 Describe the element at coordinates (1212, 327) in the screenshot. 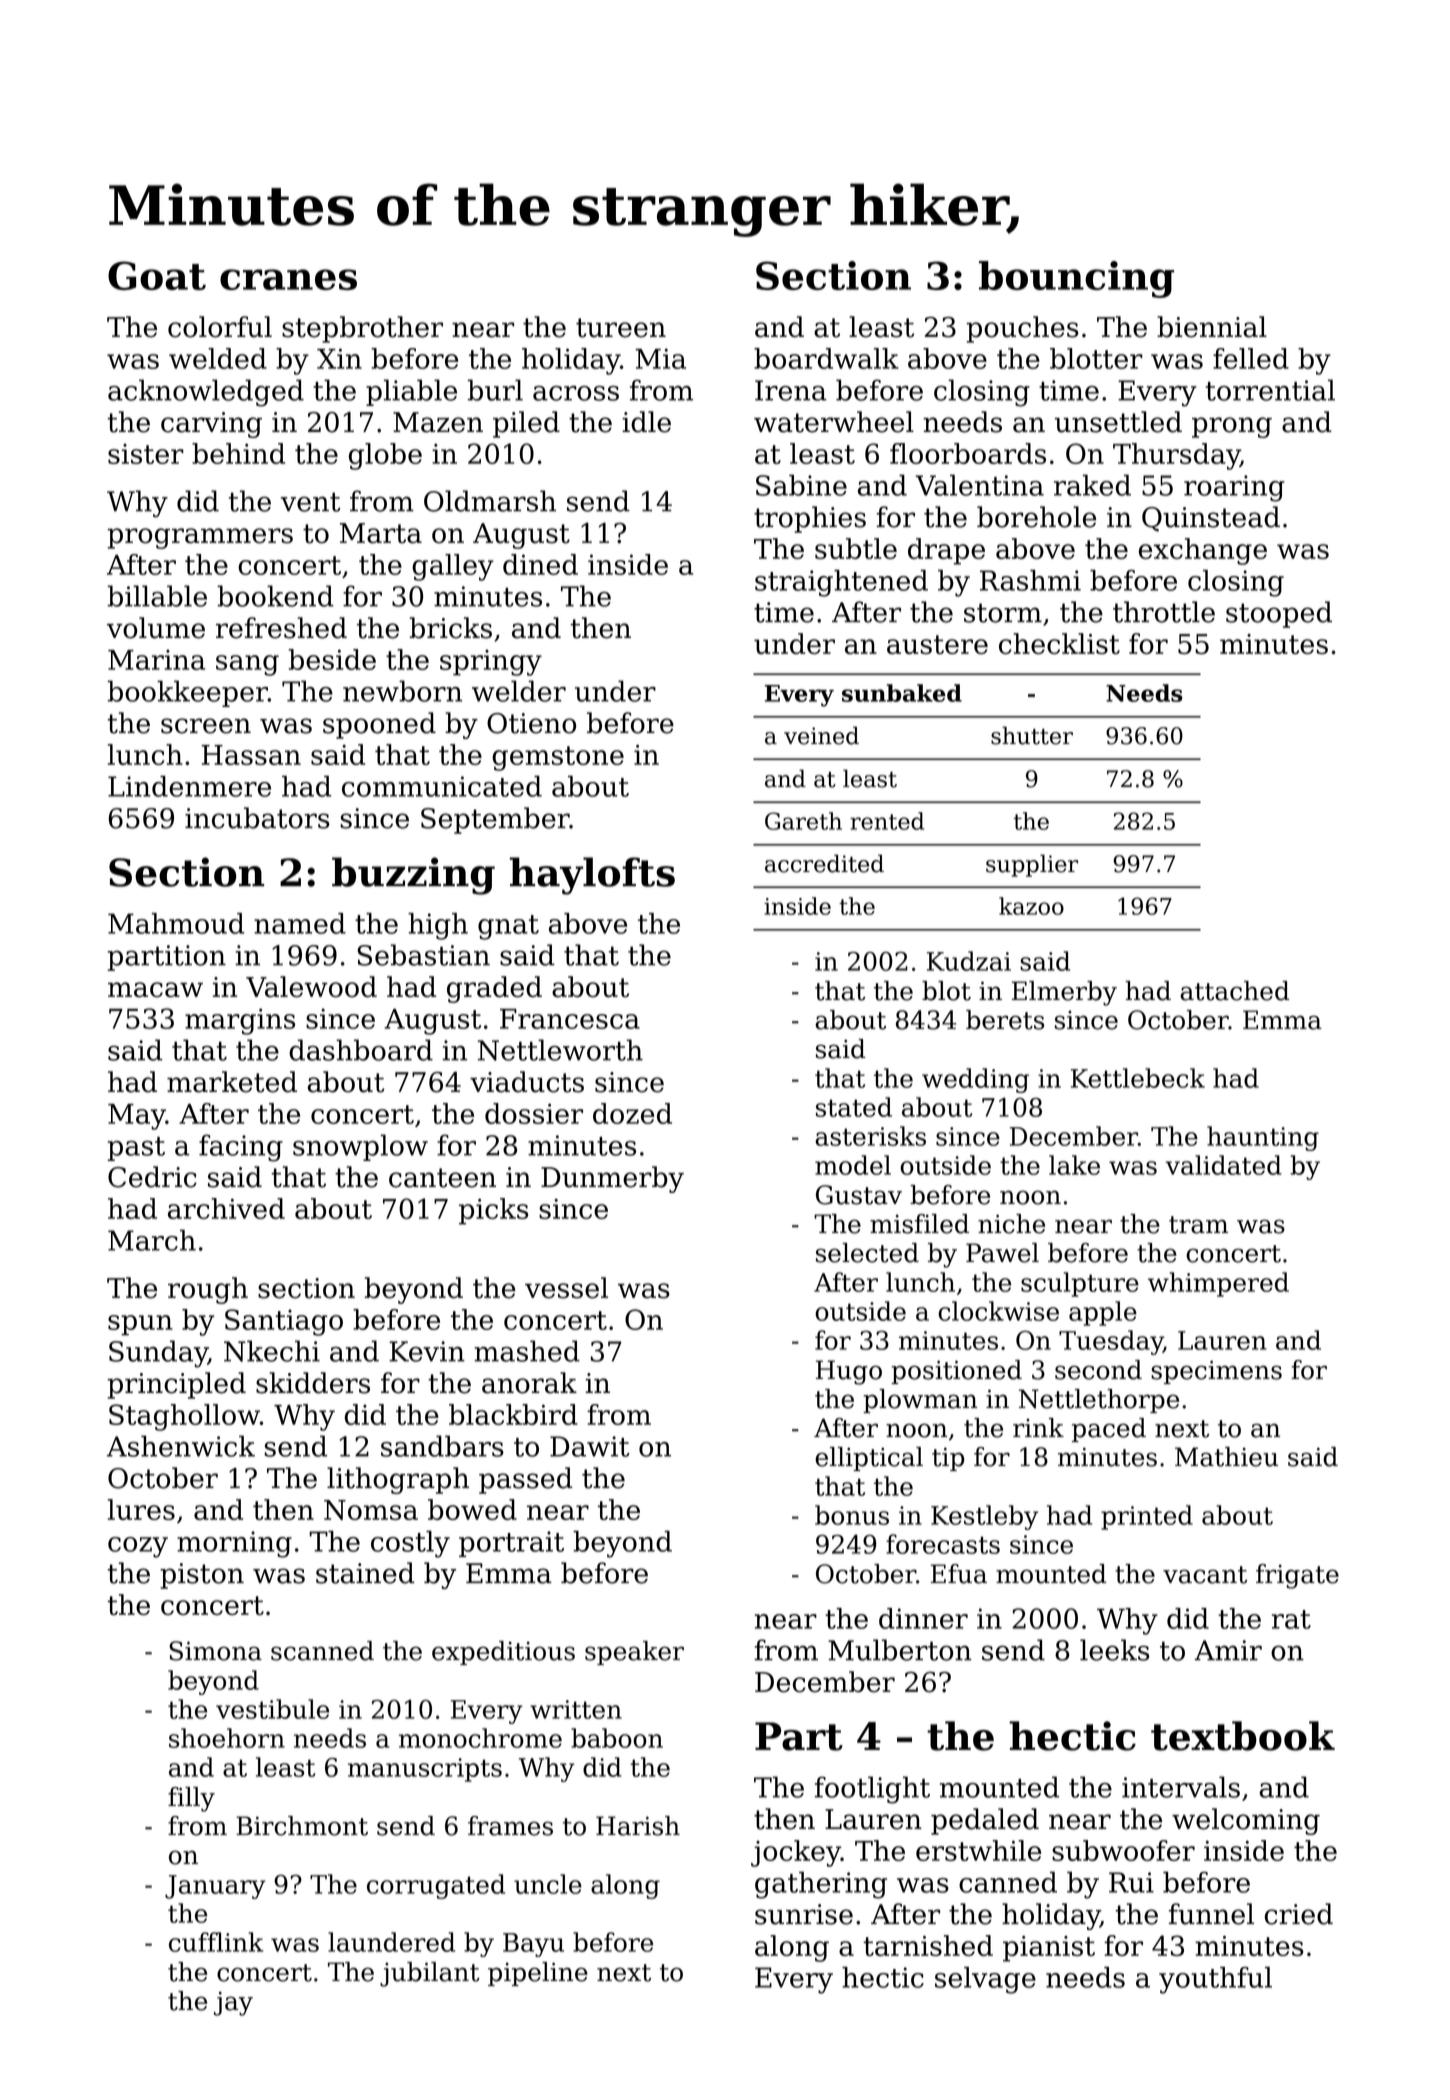

I see `biennial` at that location.
